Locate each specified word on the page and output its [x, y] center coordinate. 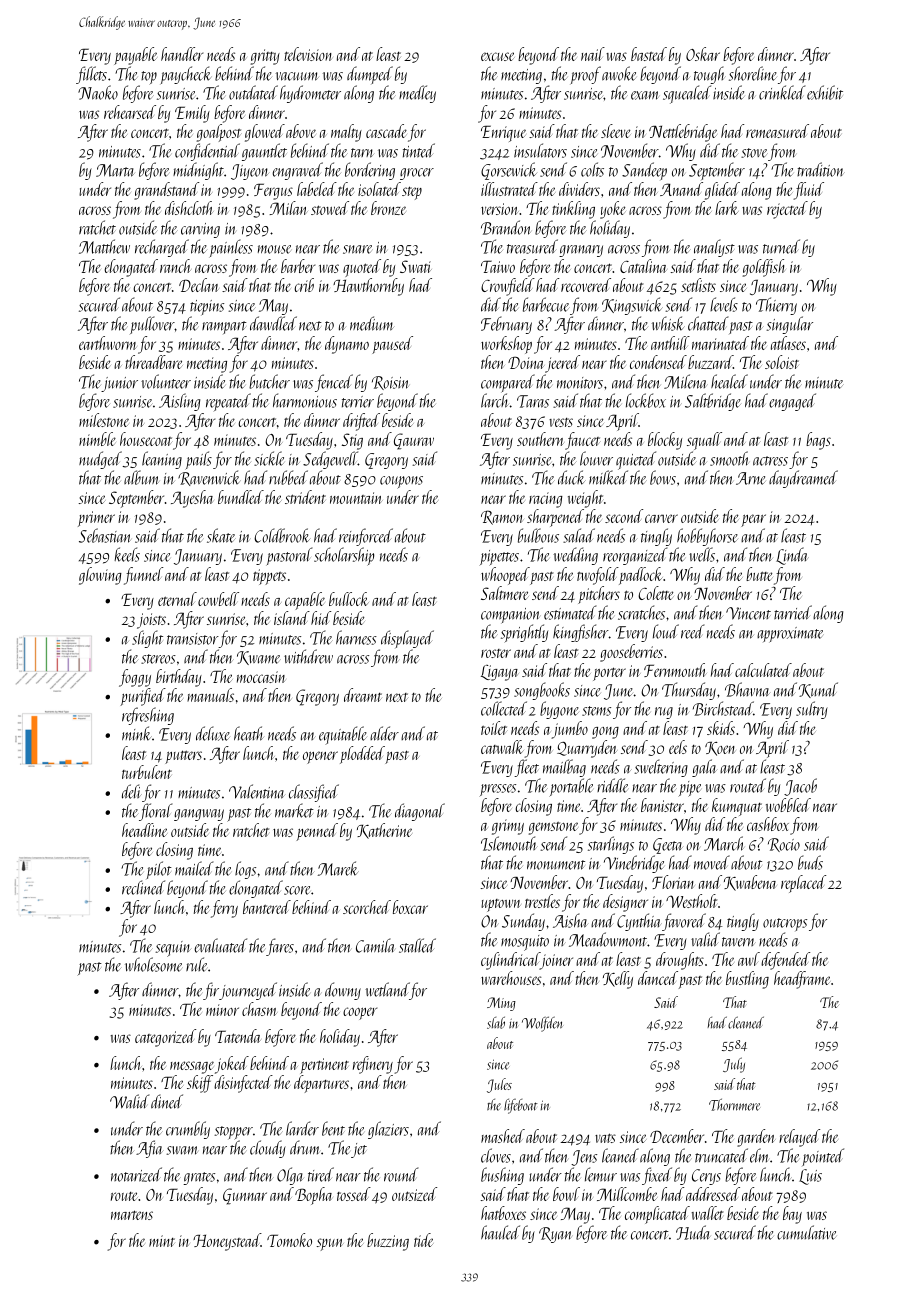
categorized [165, 1038]
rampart [224, 327]
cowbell [218, 599]
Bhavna [747, 689]
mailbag [564, 768]
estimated [570, 612]
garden [756, 1138]
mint [162, 1241]
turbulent [147, 772]
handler [182, 54]
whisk [668, 323]
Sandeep [644, 171]
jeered [562, 364]
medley [417, 94]
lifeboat [521, 1106]
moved [712, 862]
